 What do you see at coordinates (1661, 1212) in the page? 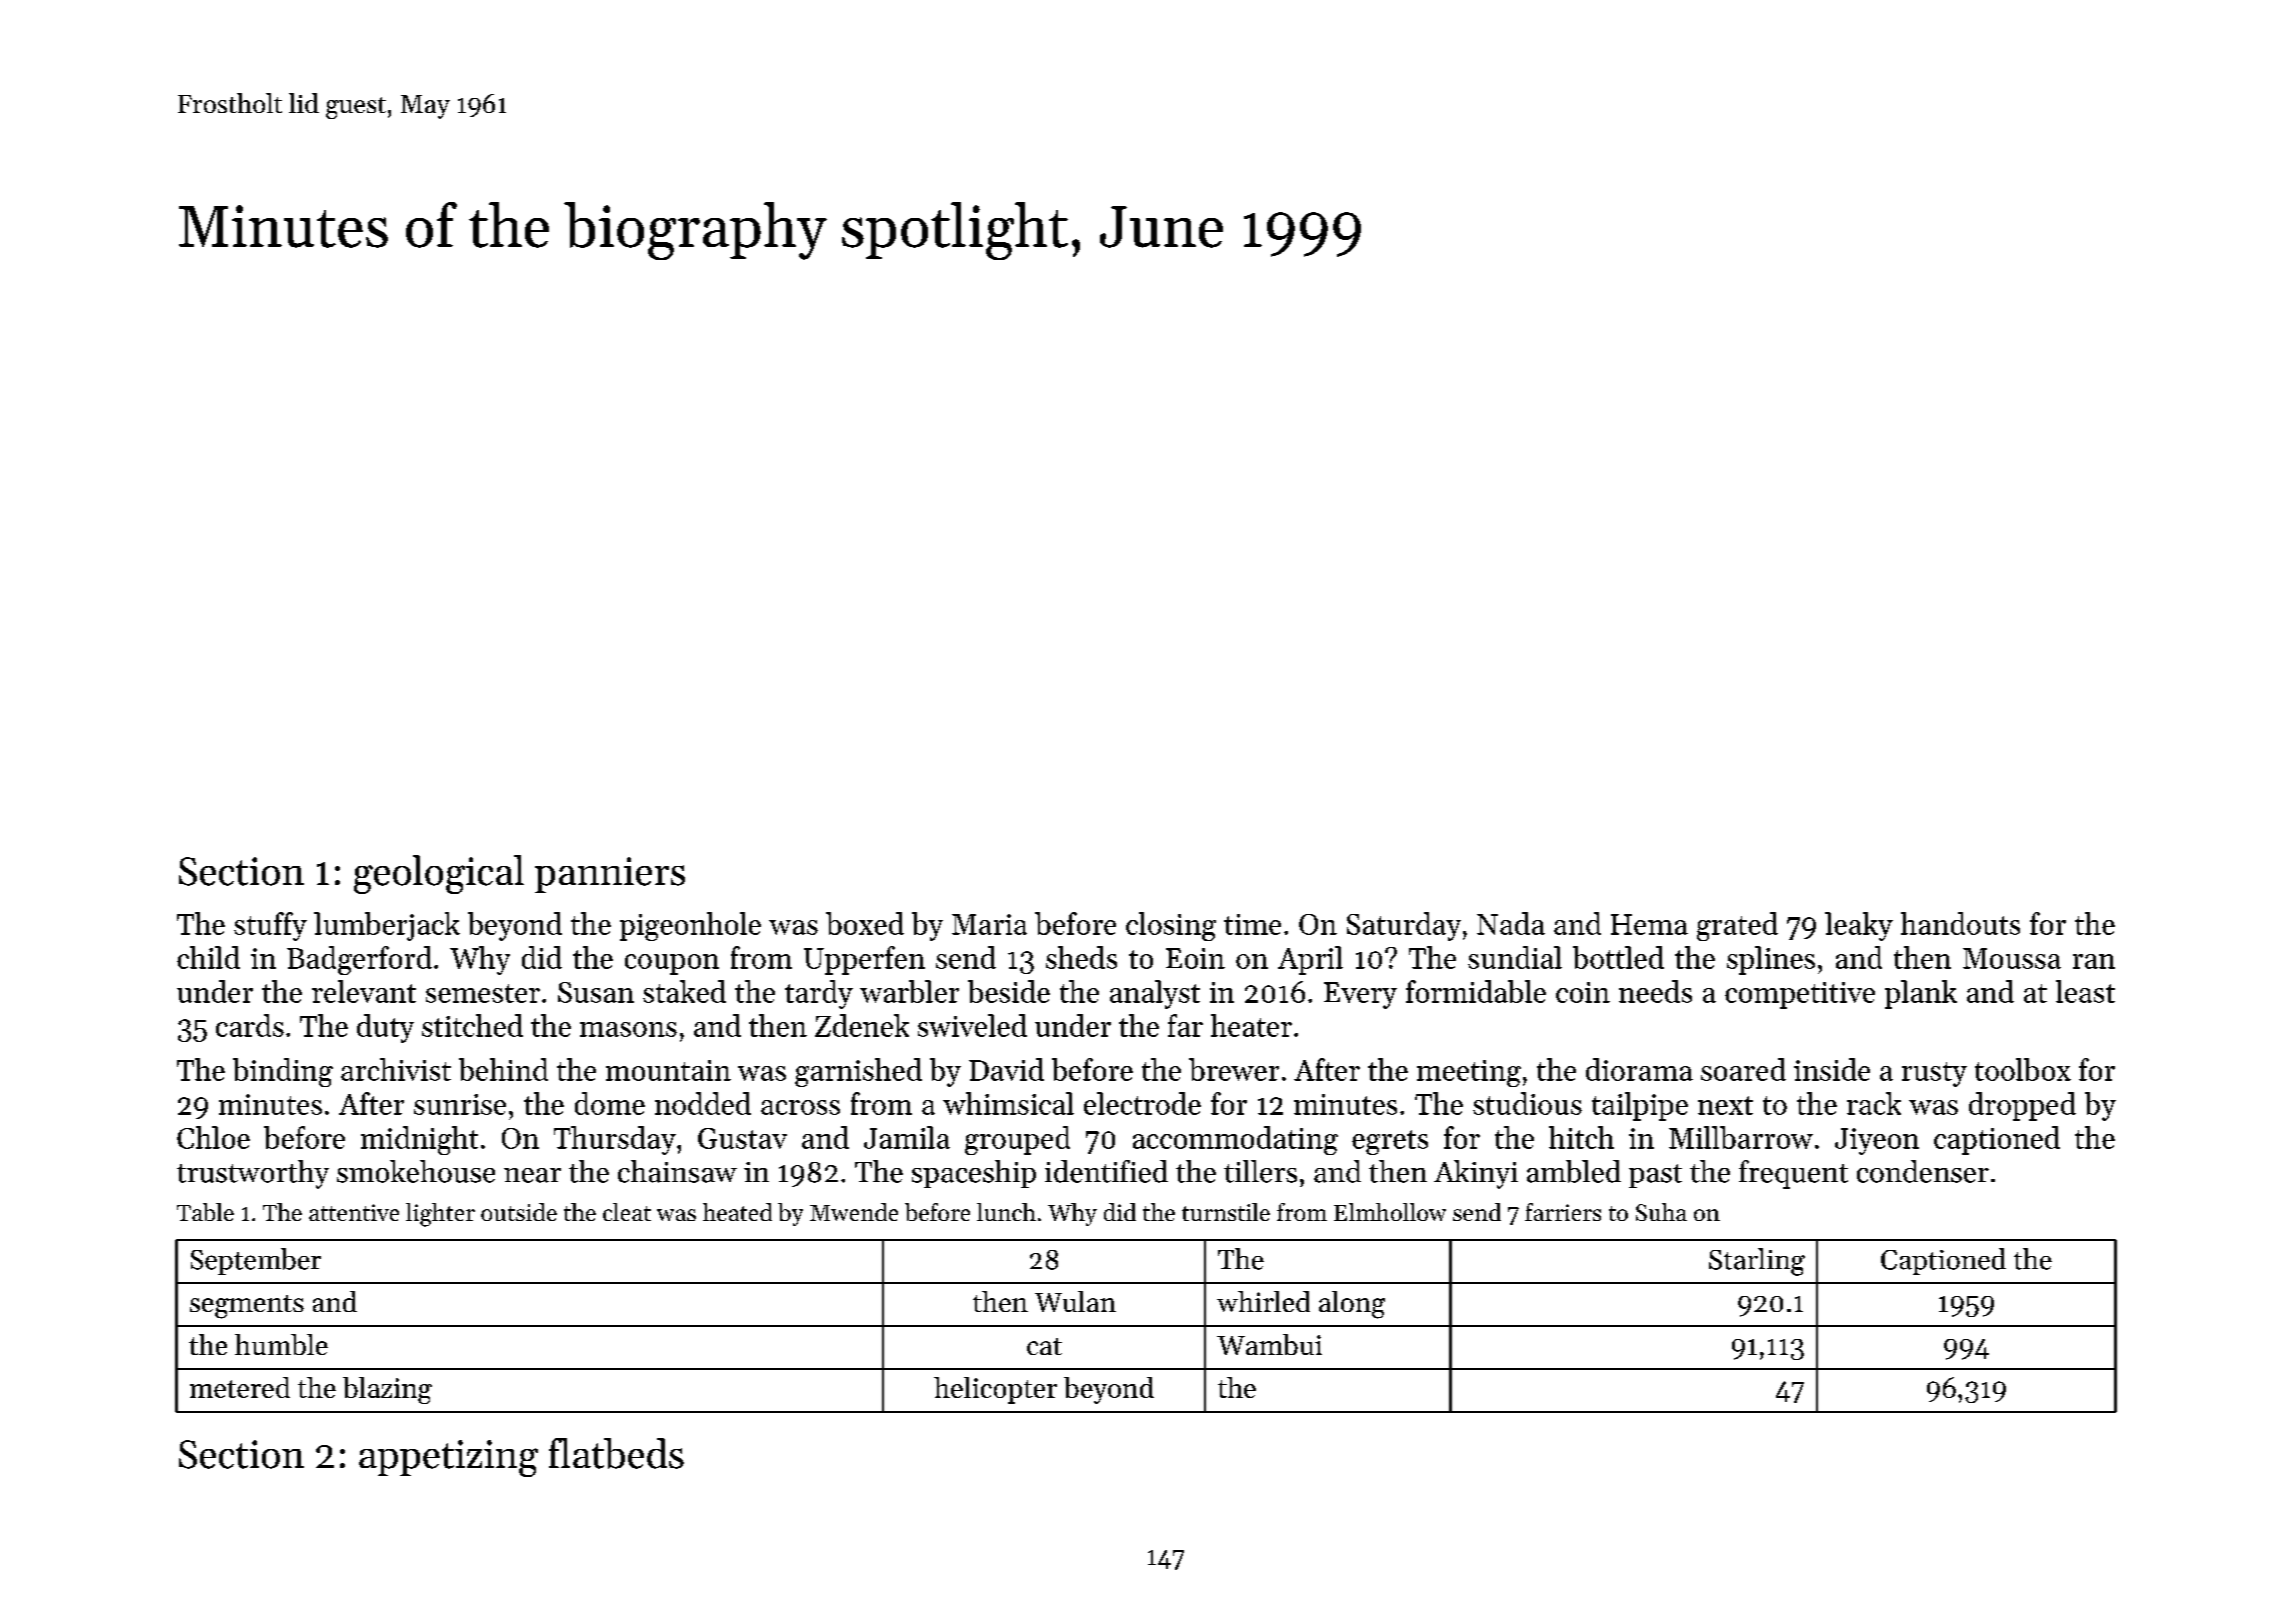
I see `Suha` at bounding box center [1661, 1212].
